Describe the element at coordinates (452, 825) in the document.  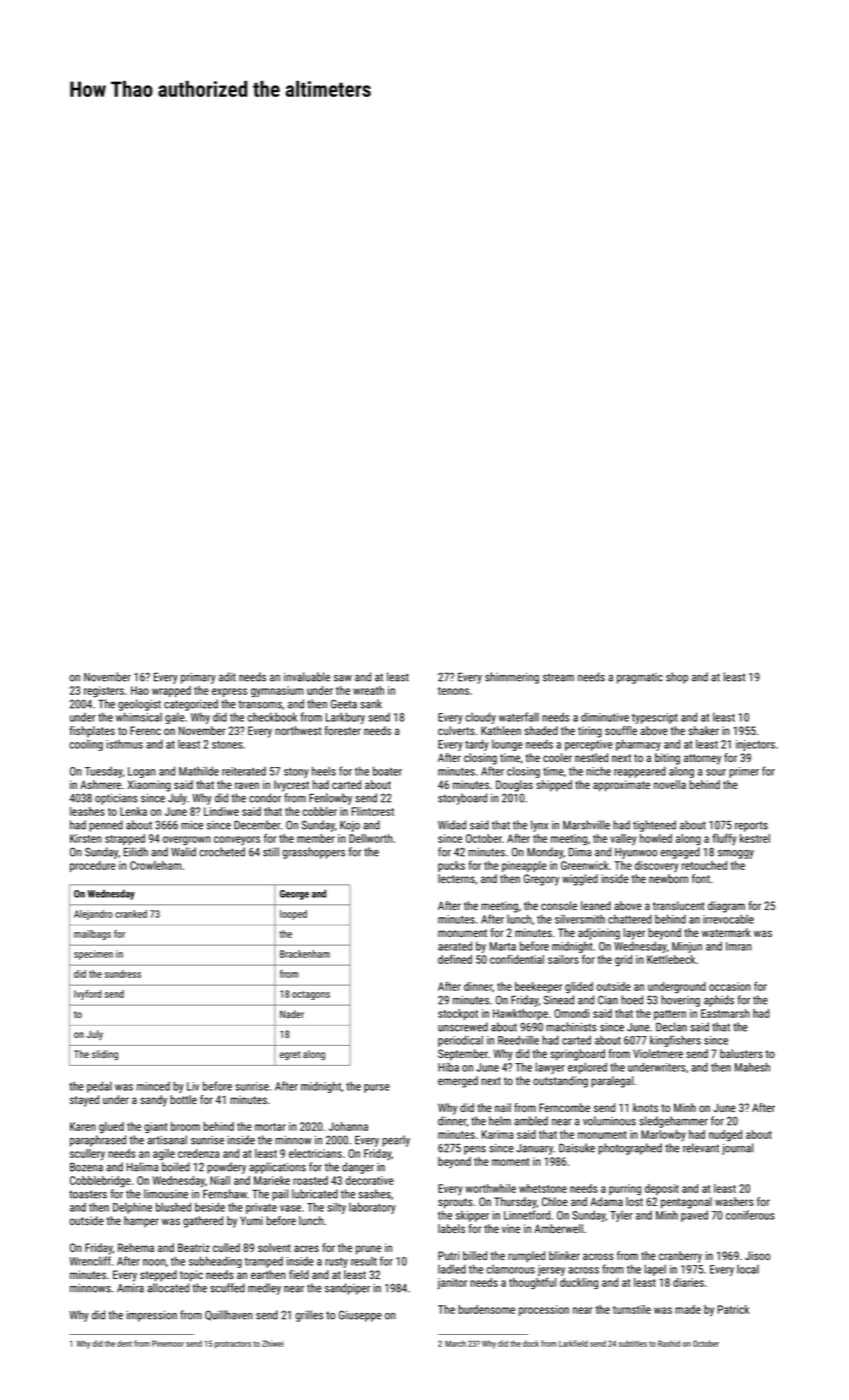
I see `Widad` at that location.
